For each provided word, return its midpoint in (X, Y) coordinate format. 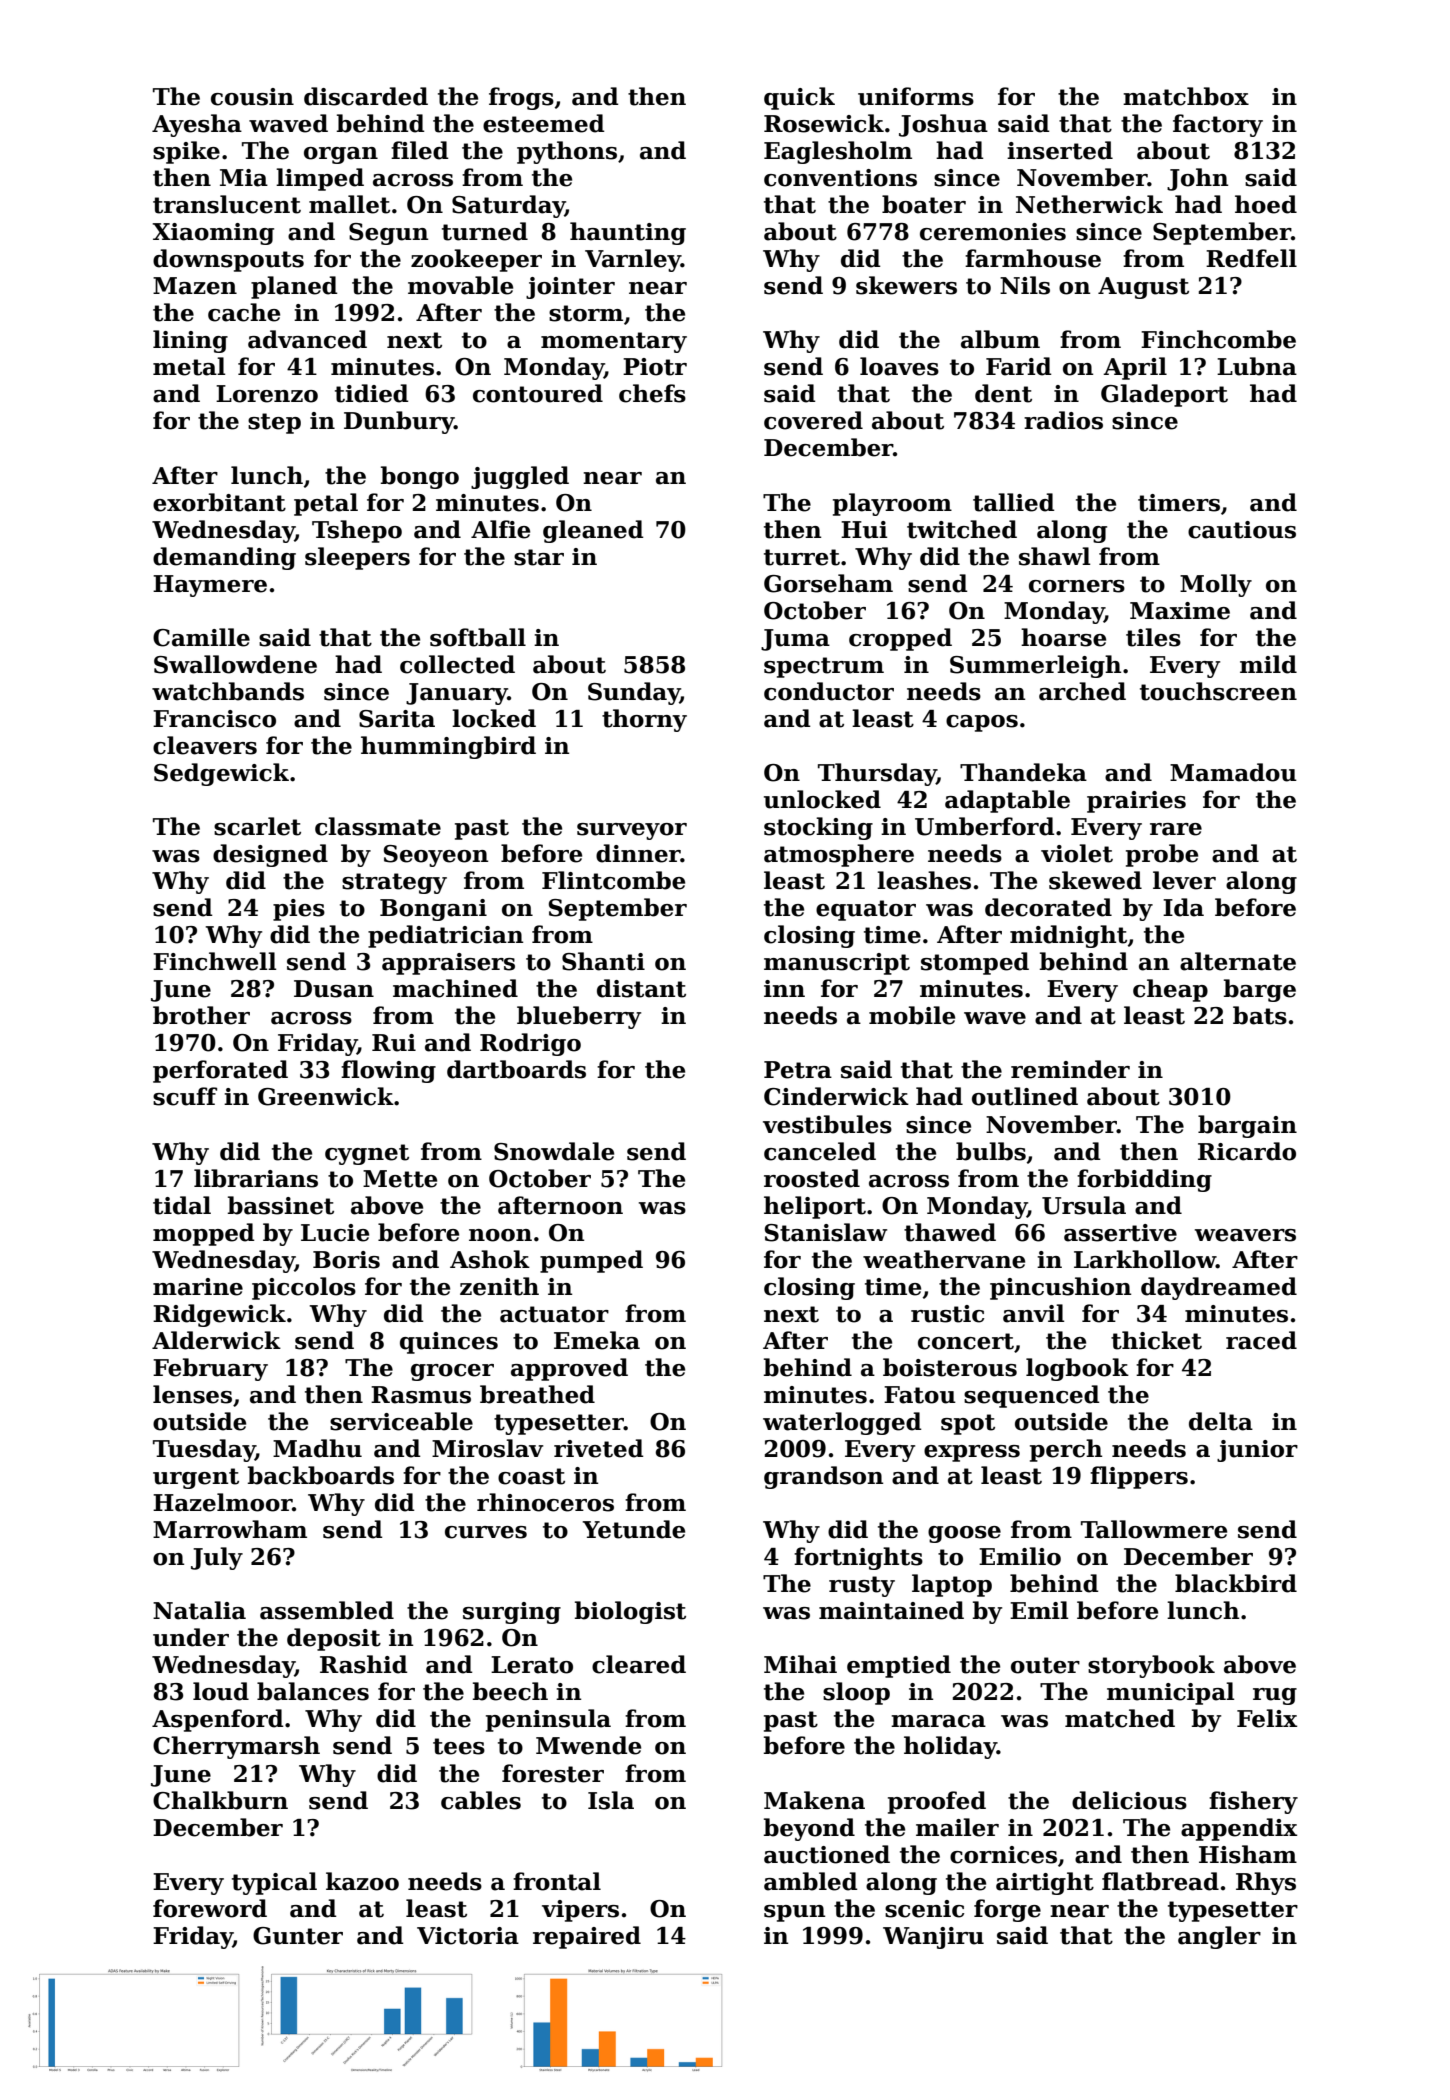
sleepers (357, 558)
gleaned (593, 531)
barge (1260, 990)
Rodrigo (530, 1044)
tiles (1153, 637)
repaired (587, 1937)
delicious (1129, 1800)
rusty (862, 1586)
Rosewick (824, 123)
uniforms (916, 96)
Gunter (298, 1936)
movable (460, 285)
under (191, 1637)
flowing (388, 1071)
